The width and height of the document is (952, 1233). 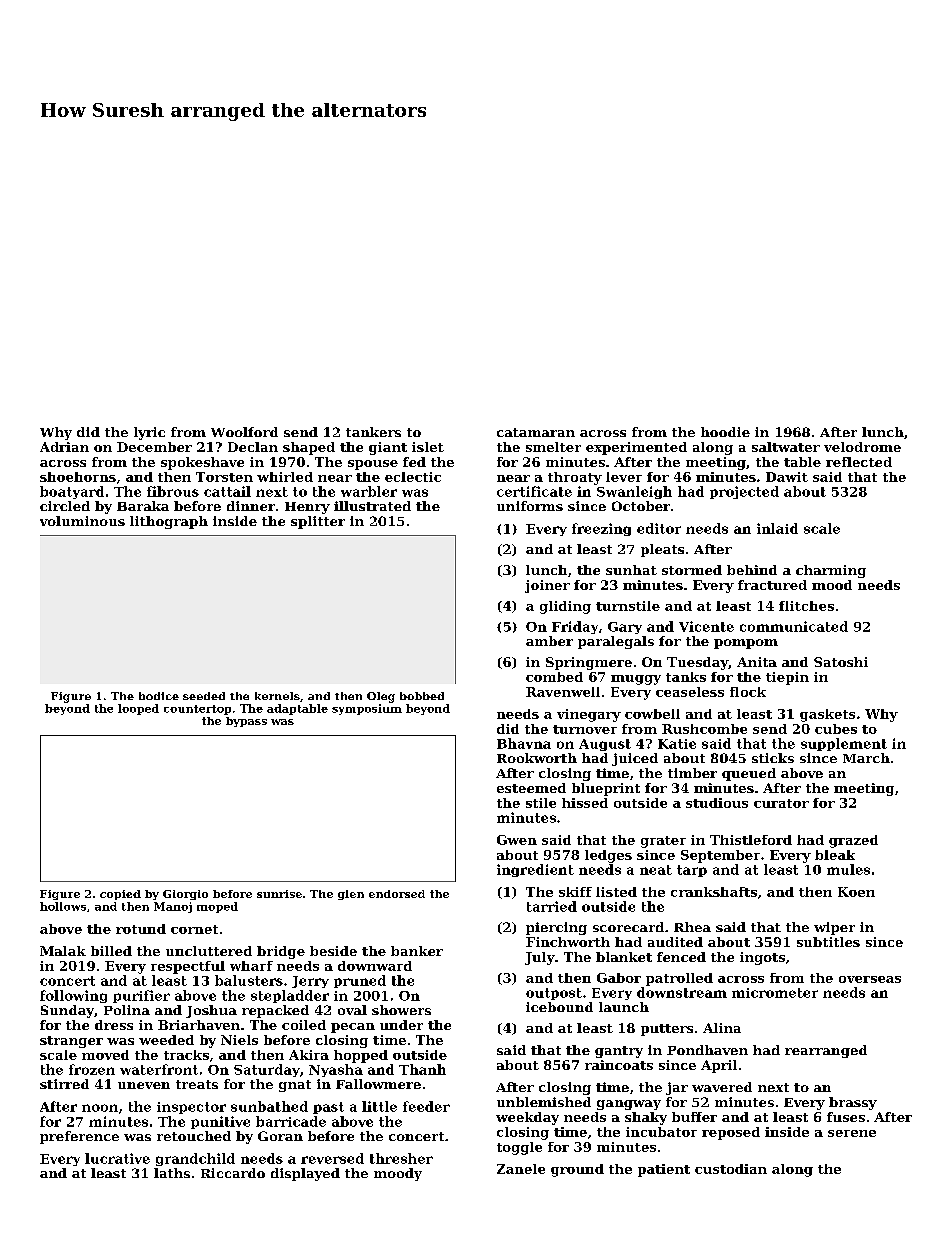 What do you see at coordinates (535, 870) in the document?
I see `ingredient` at bounding box center [535, 870].
